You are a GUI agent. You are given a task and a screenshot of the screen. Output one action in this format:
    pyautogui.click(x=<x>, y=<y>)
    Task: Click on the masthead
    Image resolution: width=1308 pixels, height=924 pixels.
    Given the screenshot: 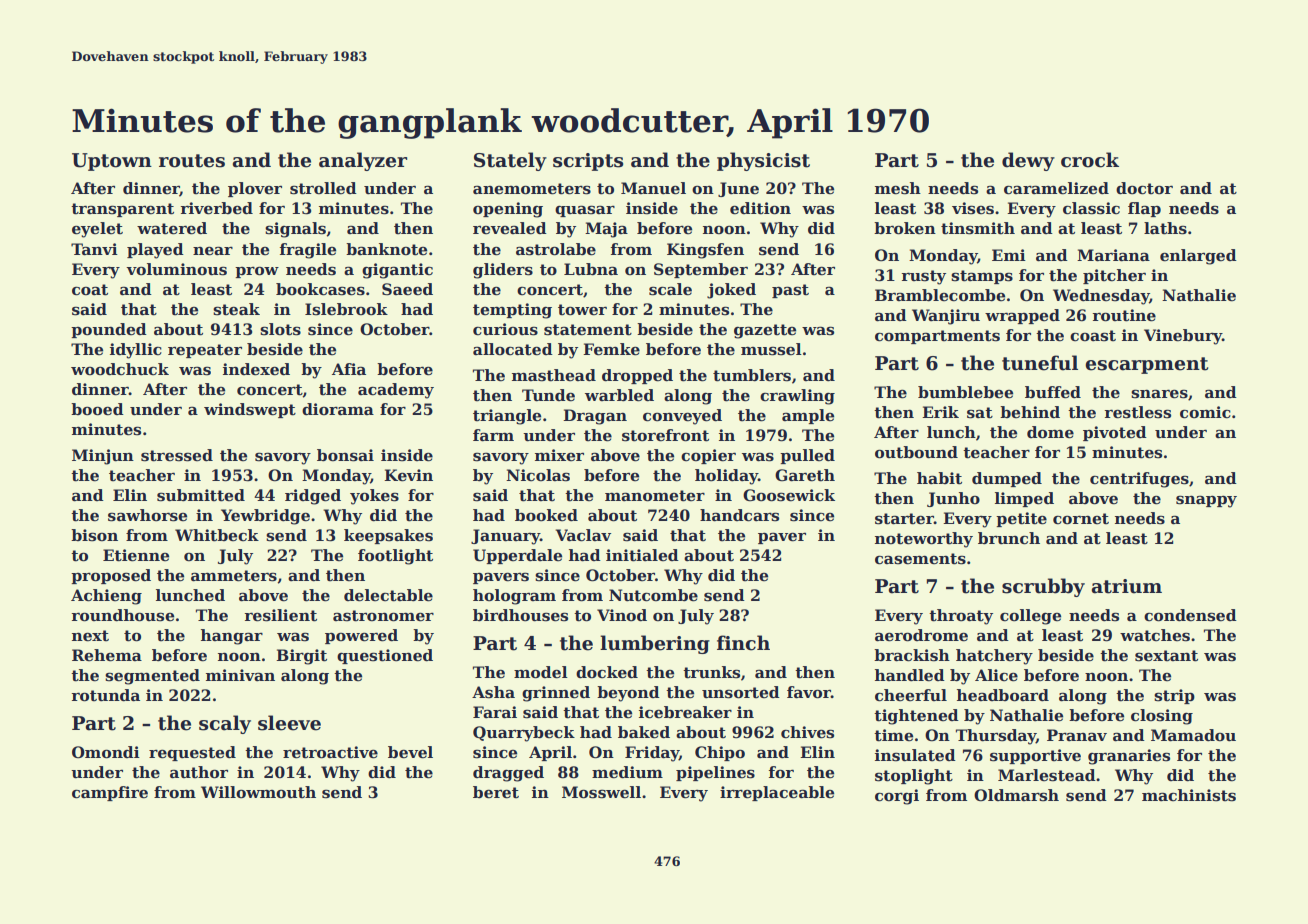 What is the action you would take?
    pyautogui.click(x=554, y=375)
